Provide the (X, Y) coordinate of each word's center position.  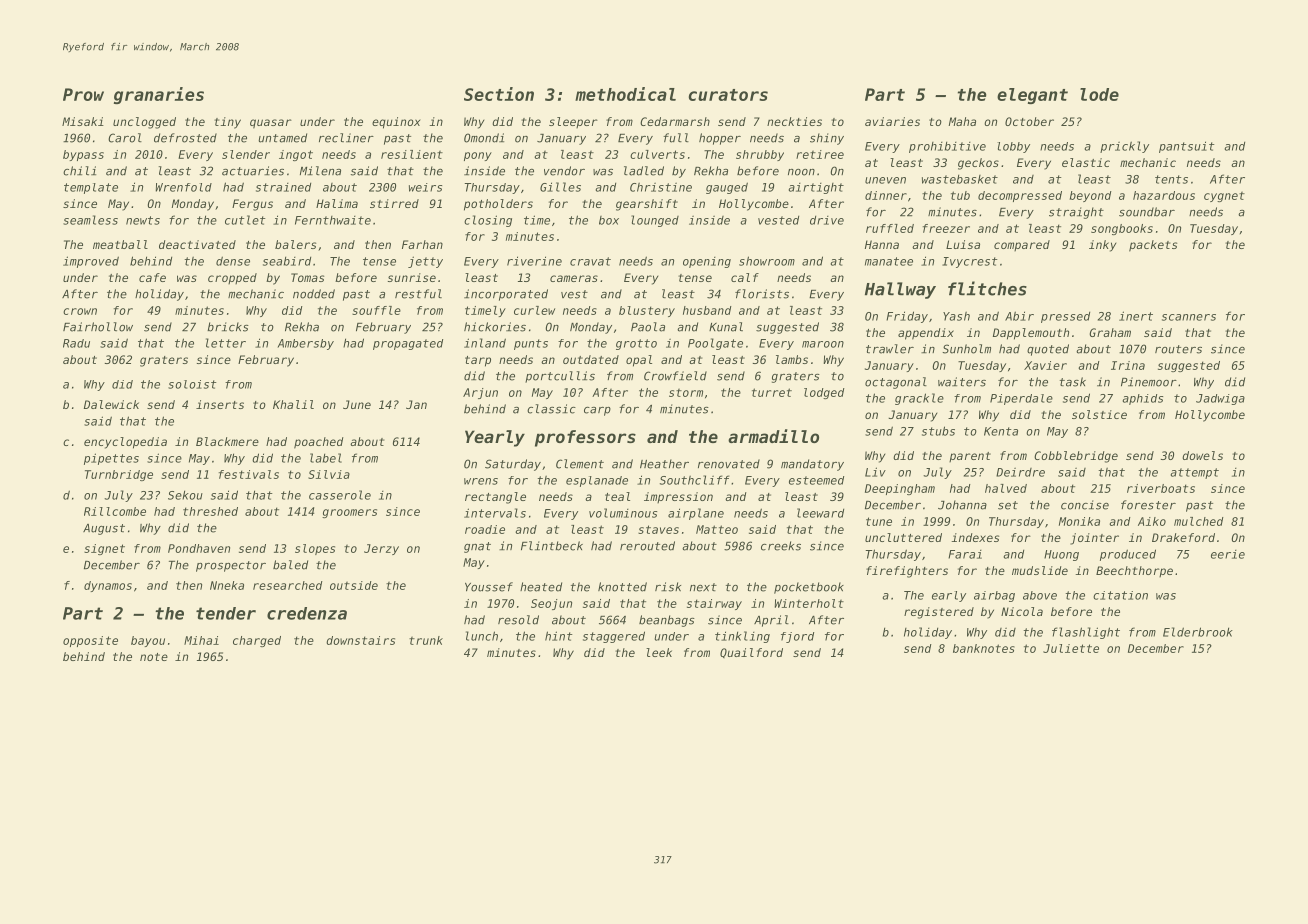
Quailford (751, 653)
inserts (220, 404)
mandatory (812, 465)
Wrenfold (184, 187)
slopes (315, 549)
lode (1099, 94)
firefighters (907, 572)
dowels (1202, 455)
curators (728, 95)
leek (659, 652)
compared (1022, 245)
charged (257, 641)
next (703, 587)
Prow (83, 94)
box (609, 220)
